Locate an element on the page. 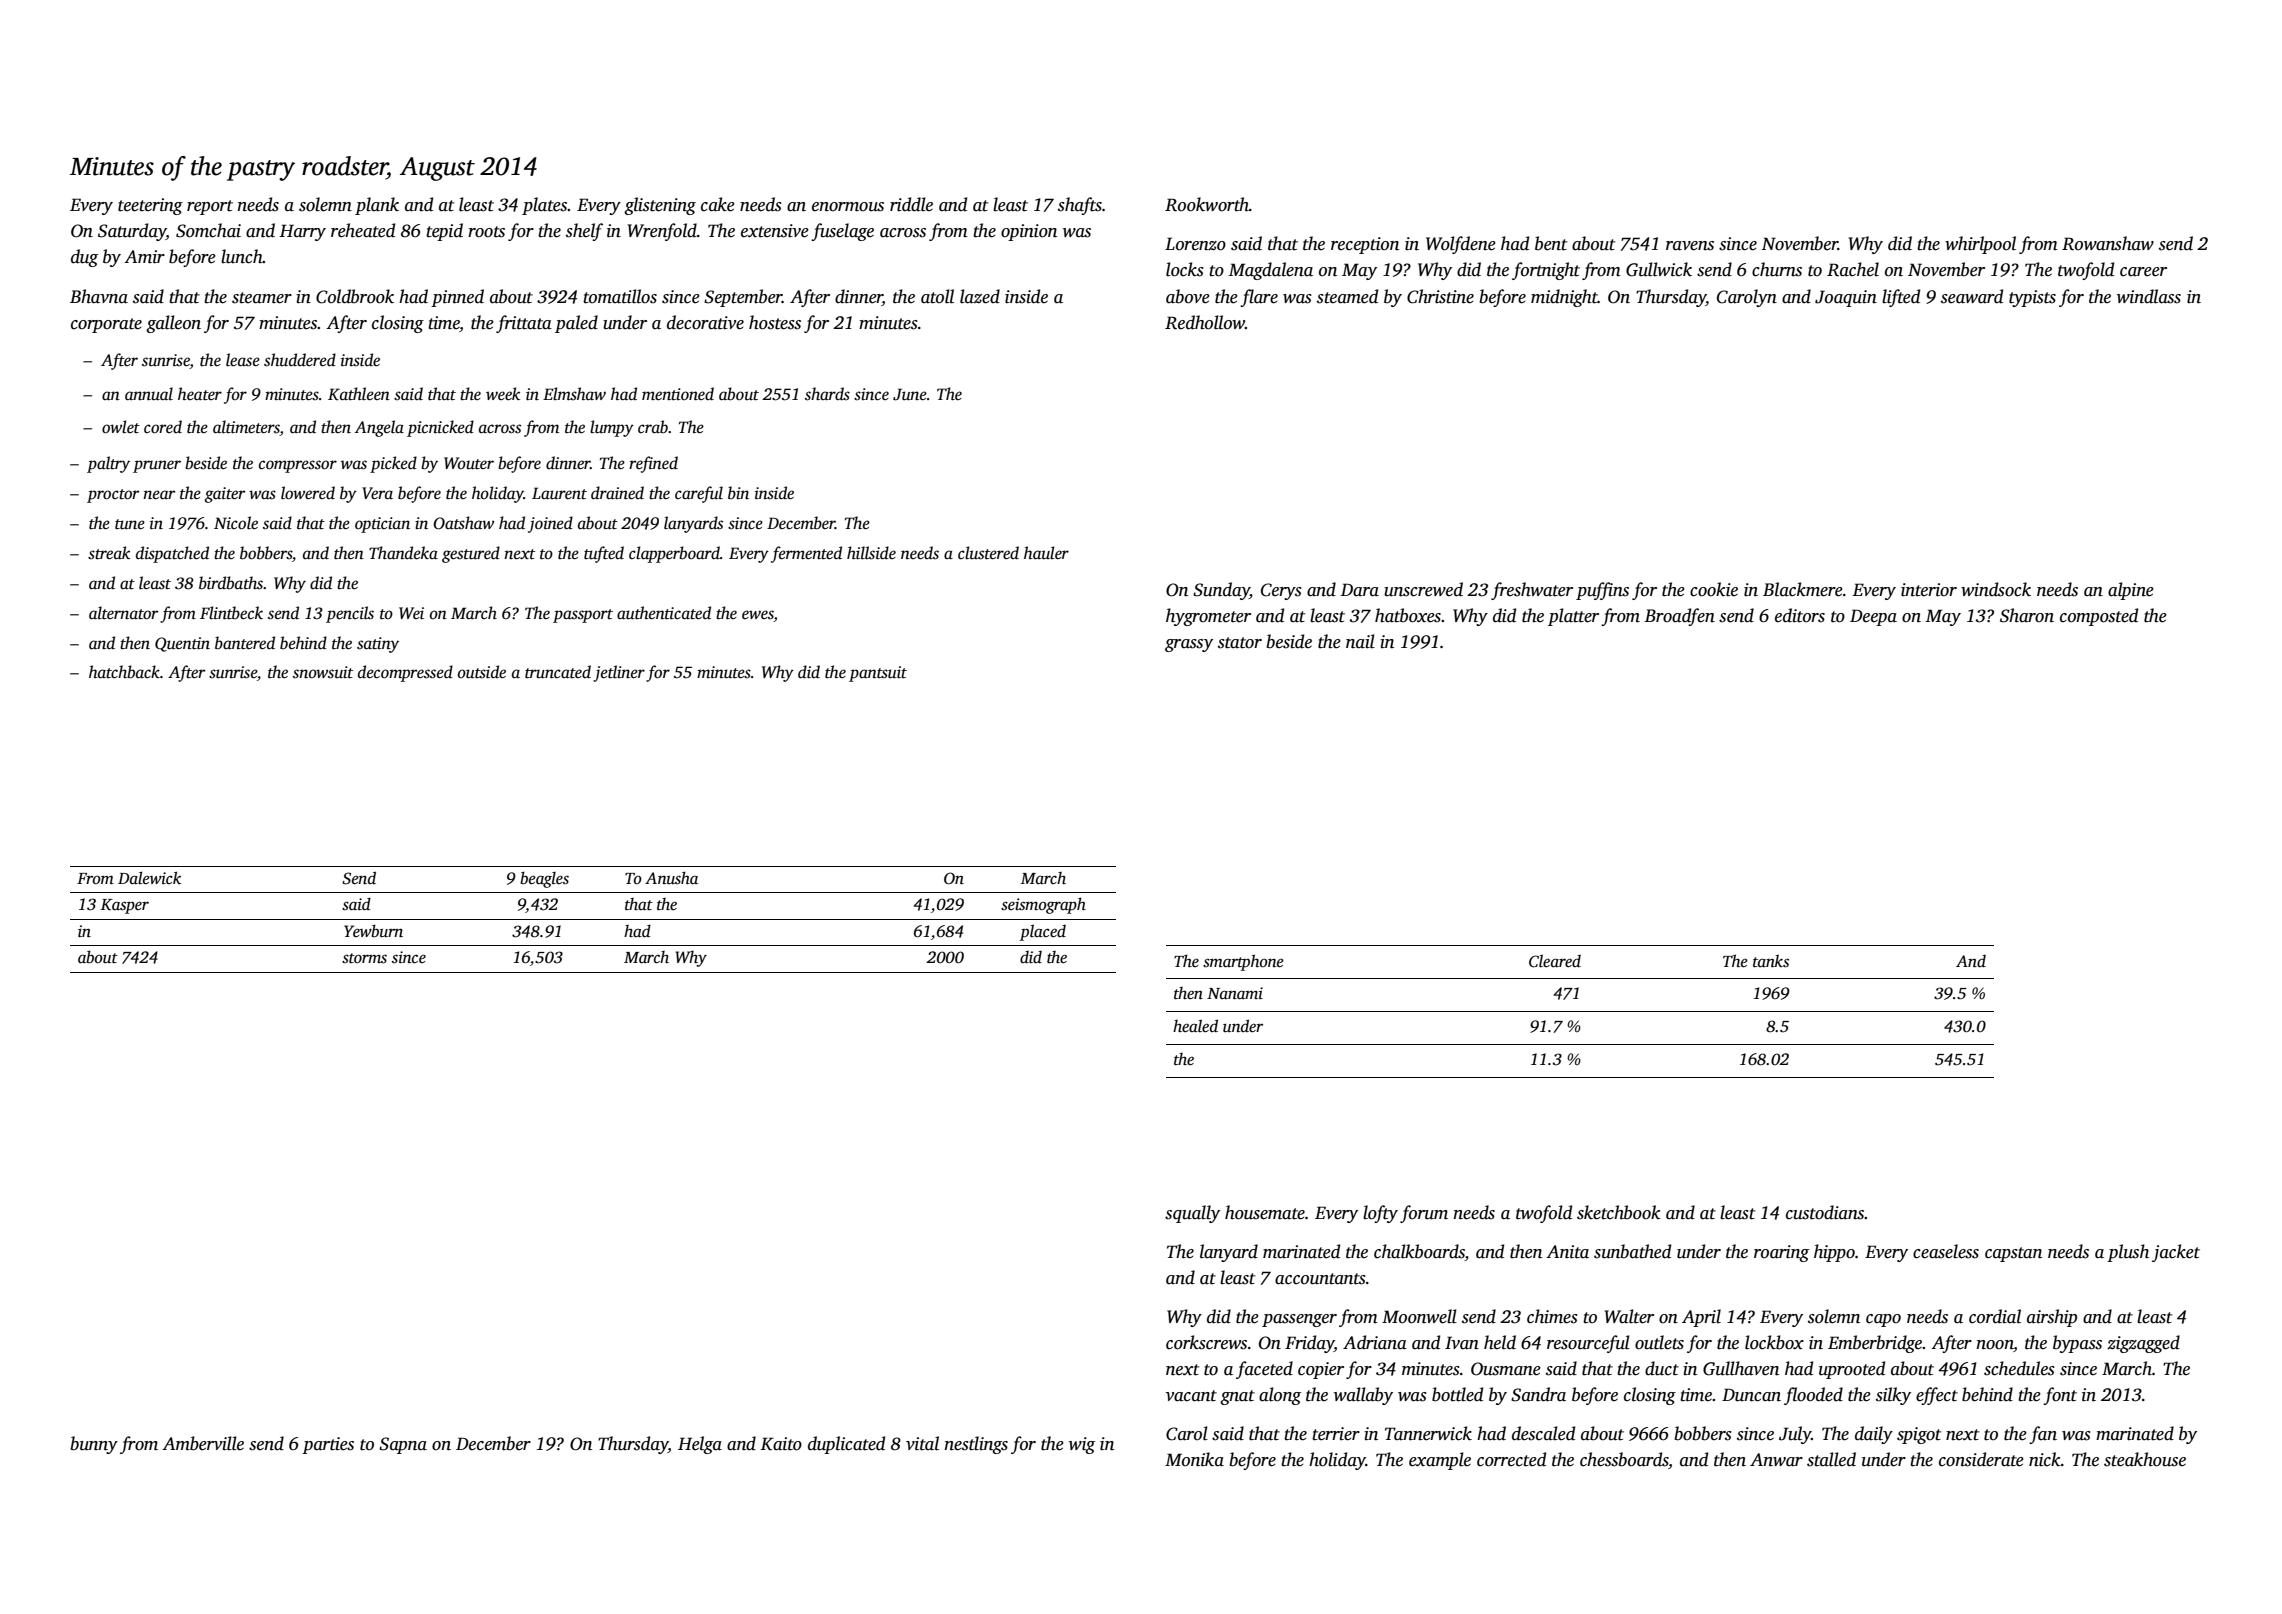  Sunday is located at coordinates (1221, 591).
